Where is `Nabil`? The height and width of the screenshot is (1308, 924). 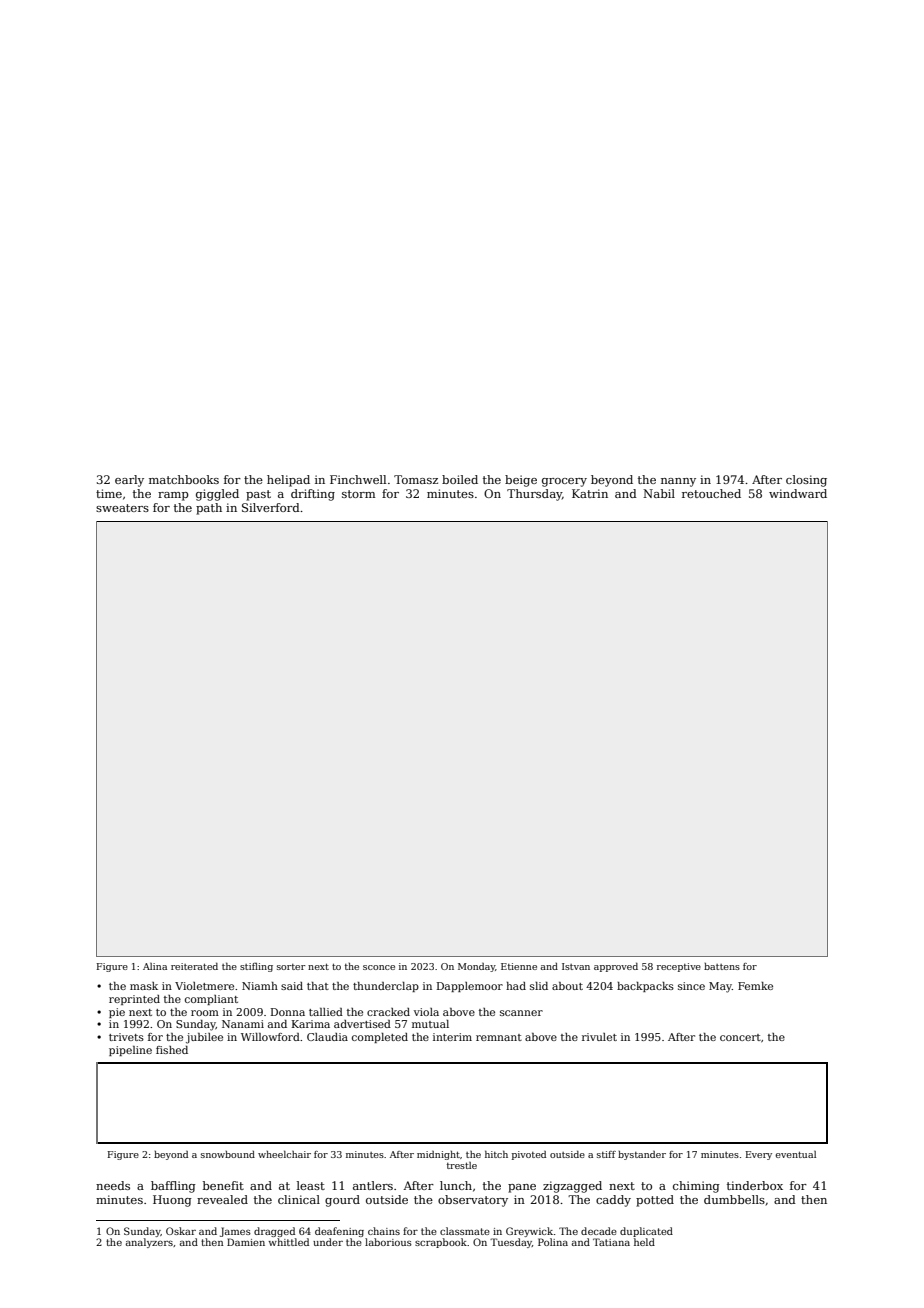
Nabil is located at coordinates (659, 493).
